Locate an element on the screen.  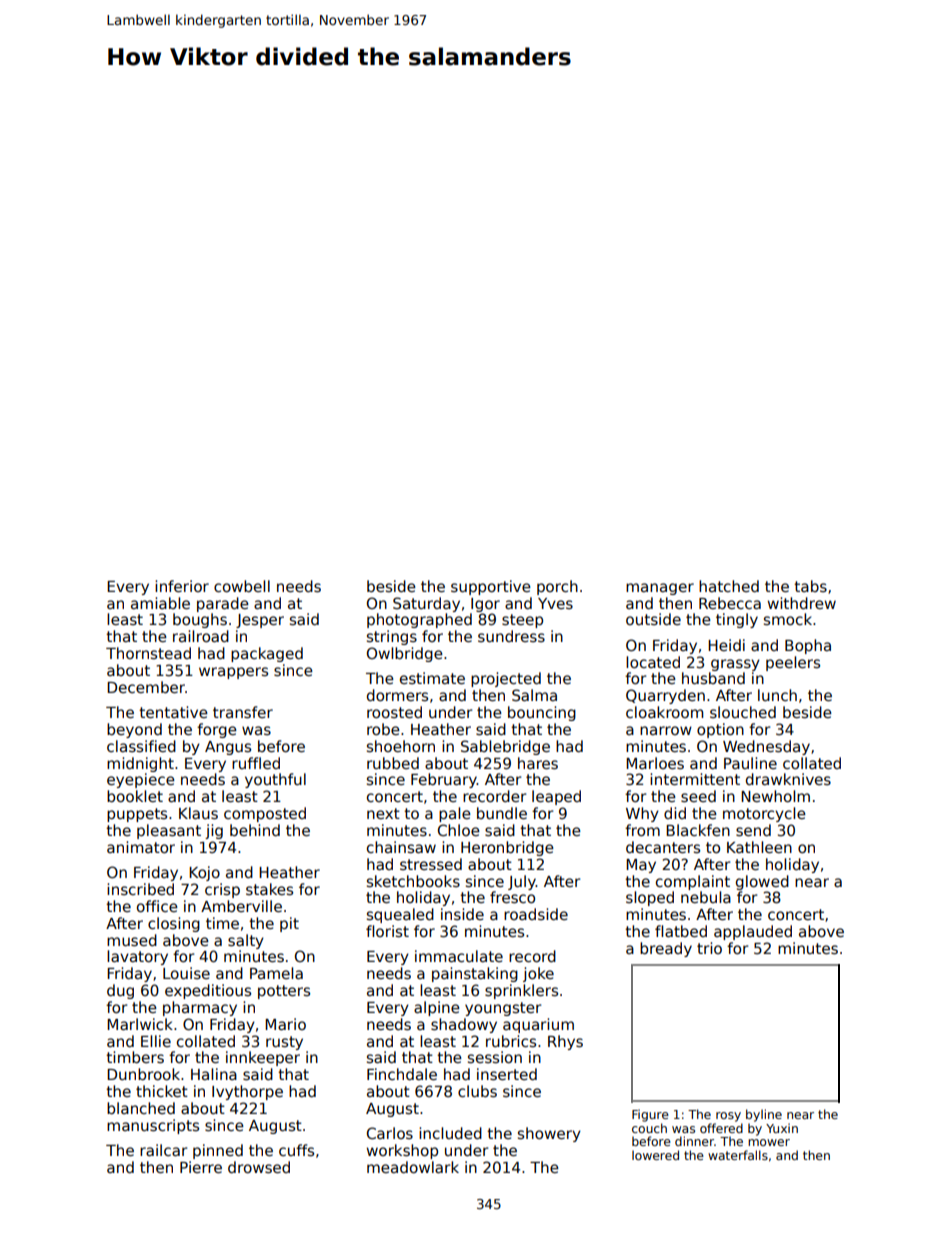
manuscripts is located at coordinates (153, 1126).
